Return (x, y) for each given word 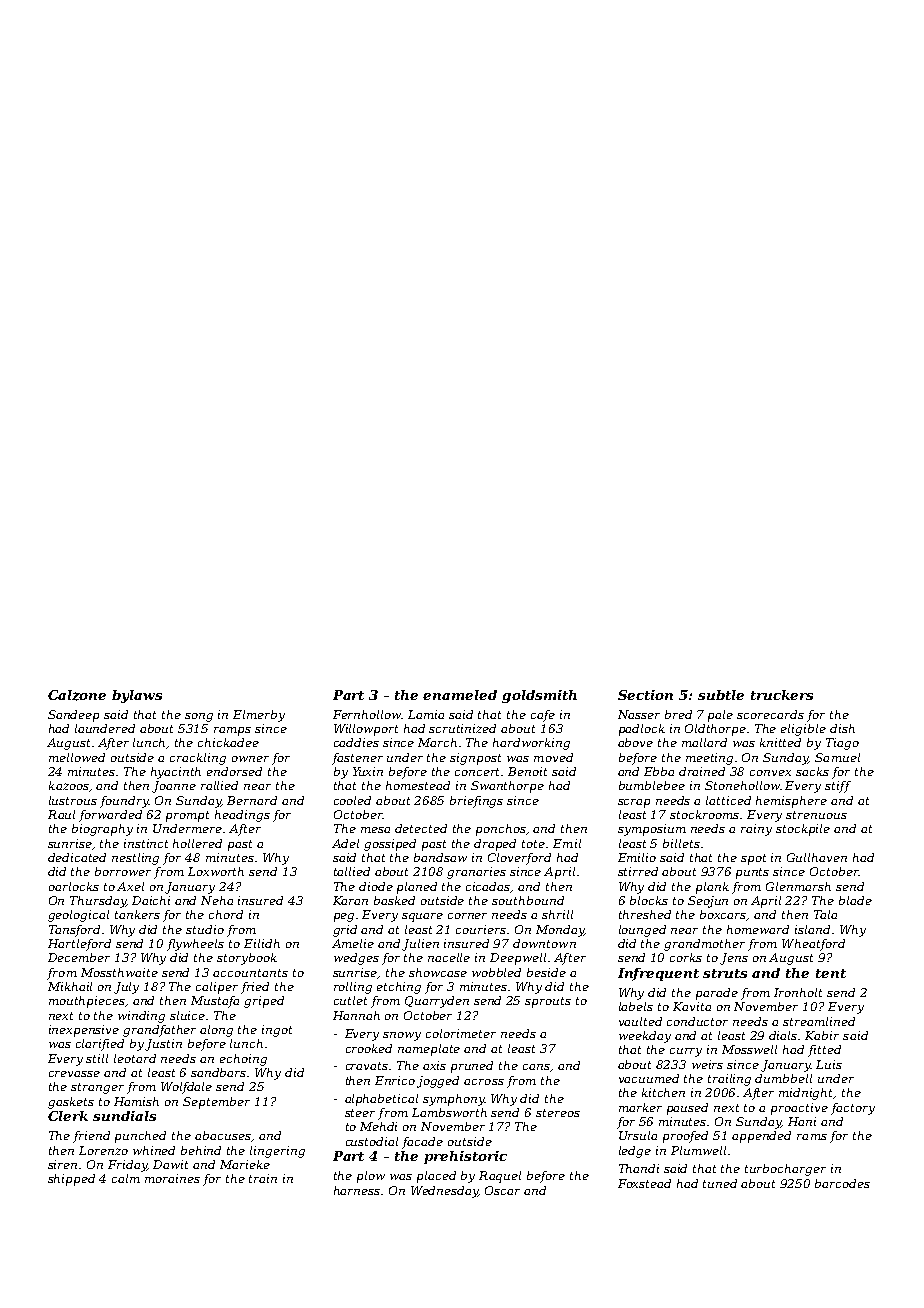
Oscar (502, 1190)
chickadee (228, 742)
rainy (756, 830)
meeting (709, 759)
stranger (97, 1088)
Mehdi (378, 1126)
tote (533, 844)
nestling (135, 859)
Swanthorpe (507, 787)
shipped (71, 1180)
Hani (802, 1121)
